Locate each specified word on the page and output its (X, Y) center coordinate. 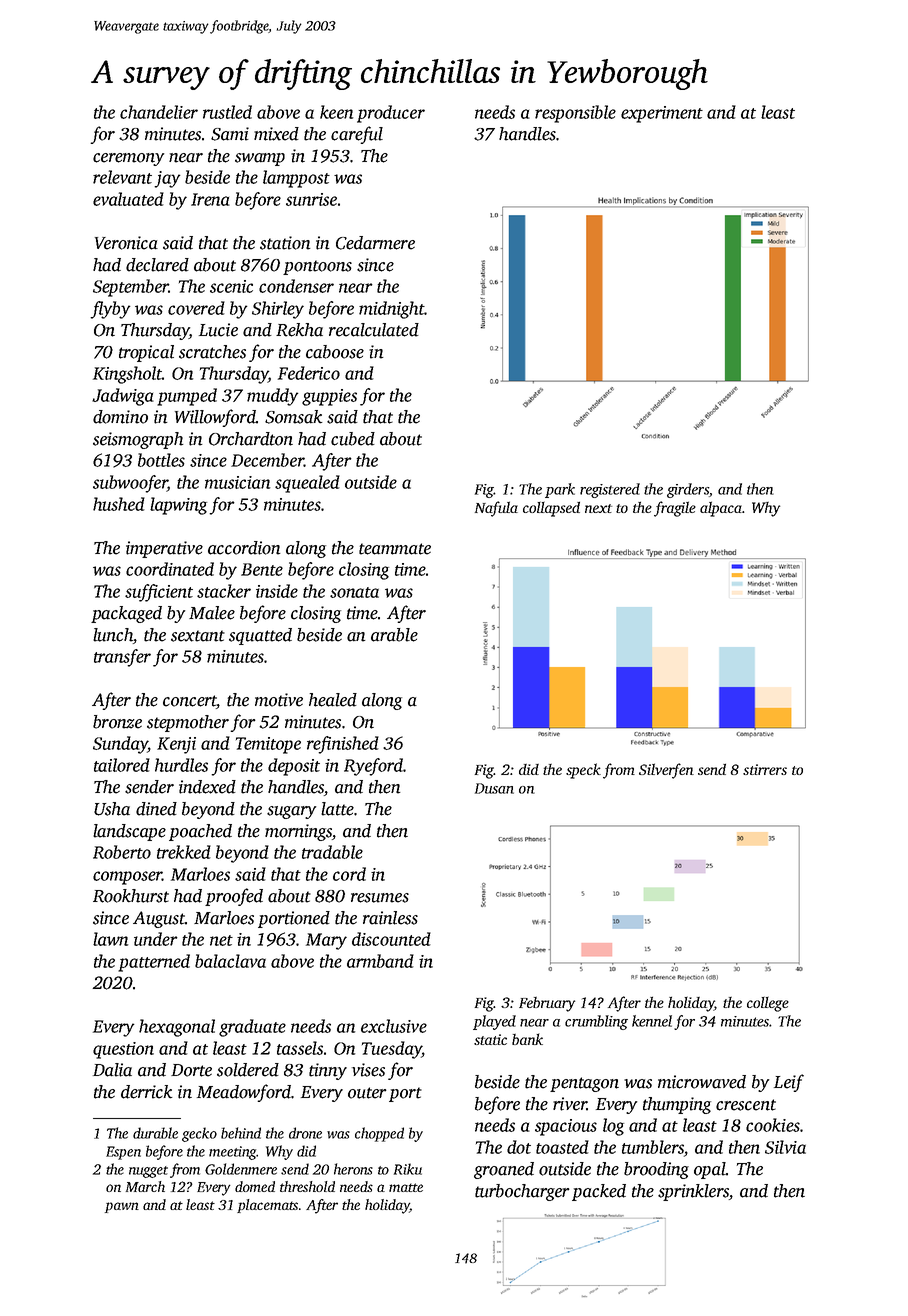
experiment (662, 114)
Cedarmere (375, 243)
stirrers (765, 769)
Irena (210, 199)
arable (394, 635)
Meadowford (244, 1093)
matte (406, 1187)
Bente (262, 569)
